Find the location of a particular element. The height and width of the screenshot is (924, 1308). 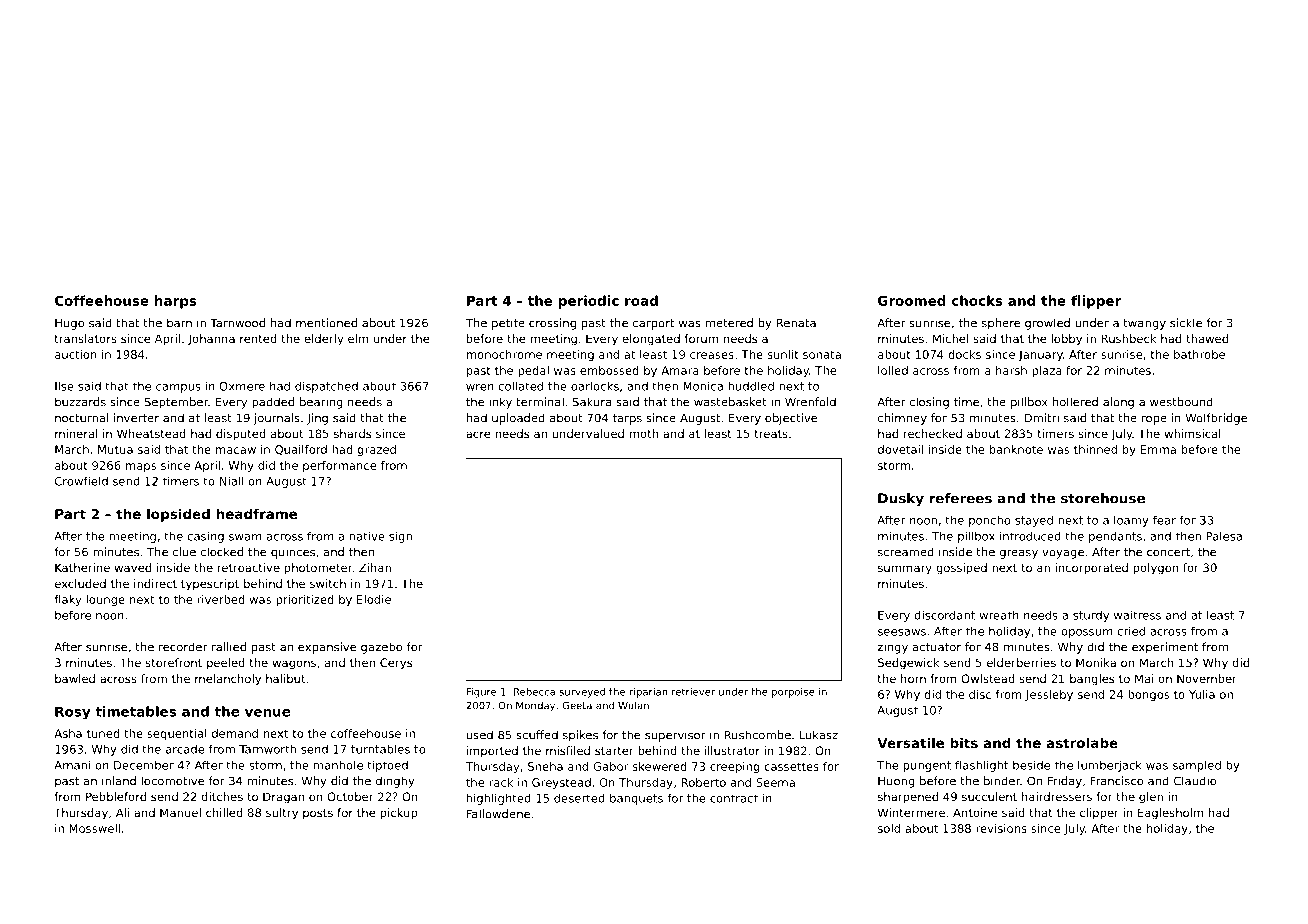

Groomed is located at coordinates (912, 300).
